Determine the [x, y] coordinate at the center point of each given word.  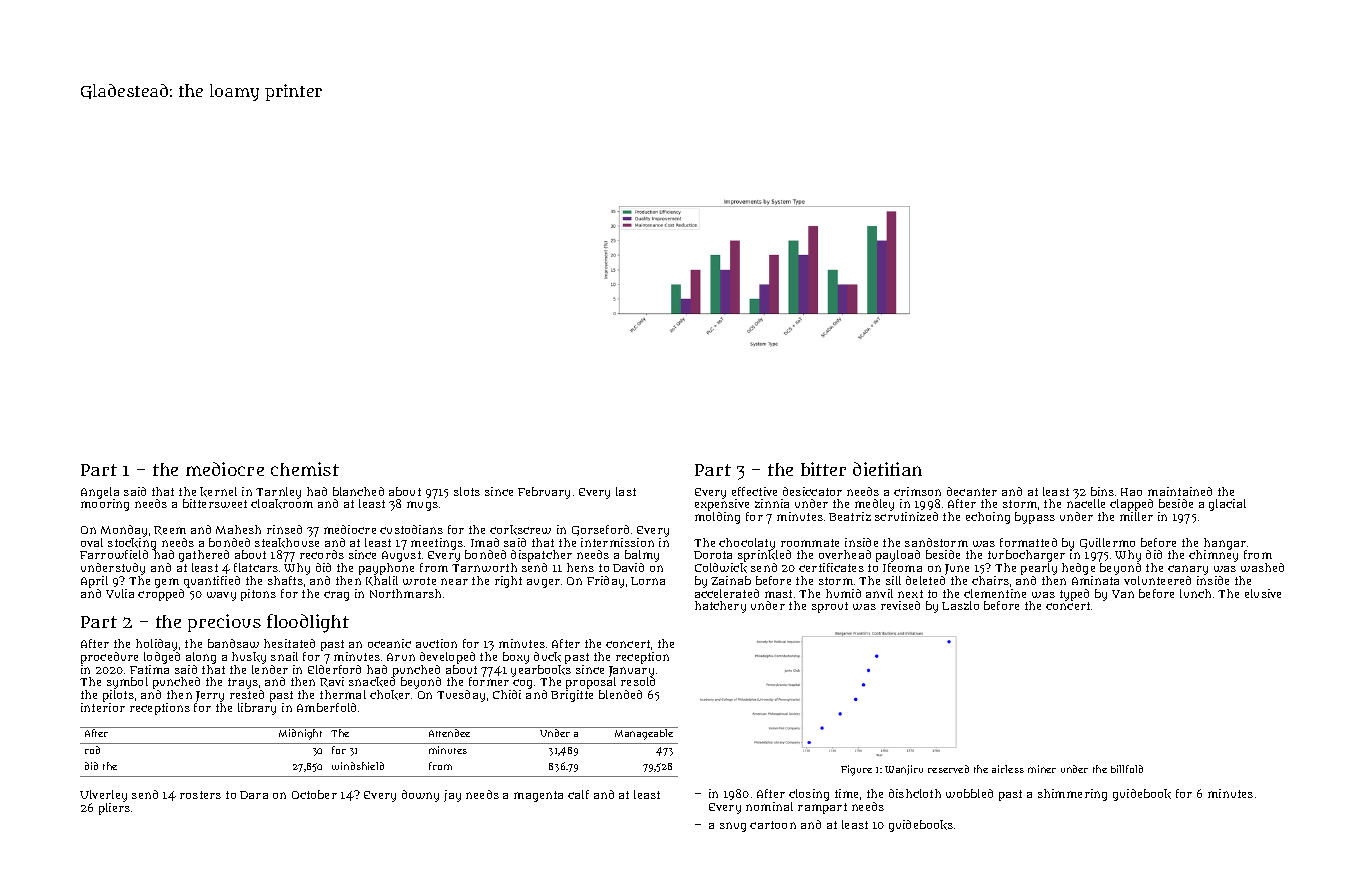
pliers [114, 809]
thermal [343, 694]
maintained [1180, 491]
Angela [100, 493]
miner [1042, 769]
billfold [1127, 769]
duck [547, 657]
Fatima [149, 669]
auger [543, 583]
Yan [1123, 594]
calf [578, 794]
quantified [212, 582]
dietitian [887, 469]
